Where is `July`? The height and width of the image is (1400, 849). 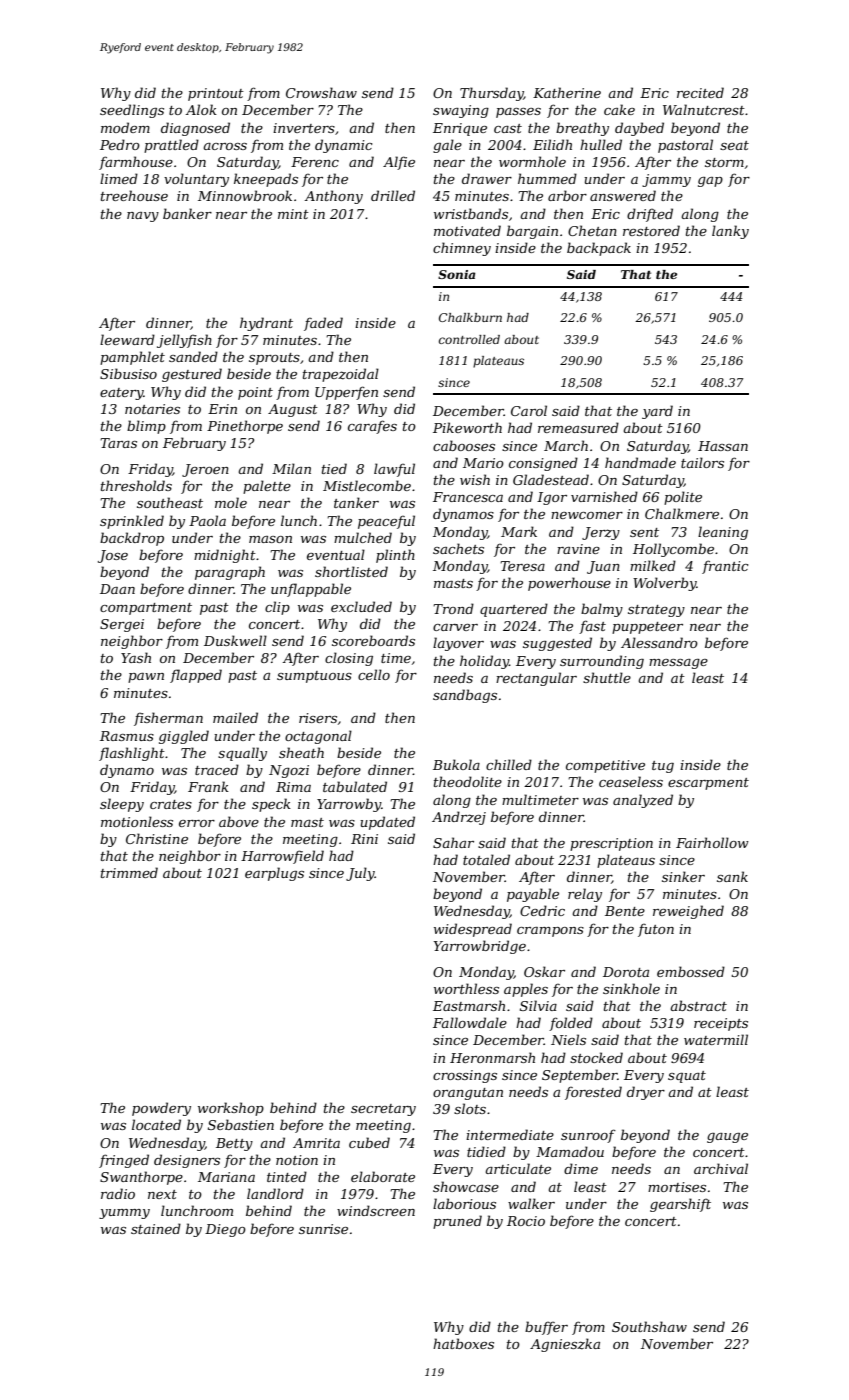 July is located at coordinates (360, 874).
